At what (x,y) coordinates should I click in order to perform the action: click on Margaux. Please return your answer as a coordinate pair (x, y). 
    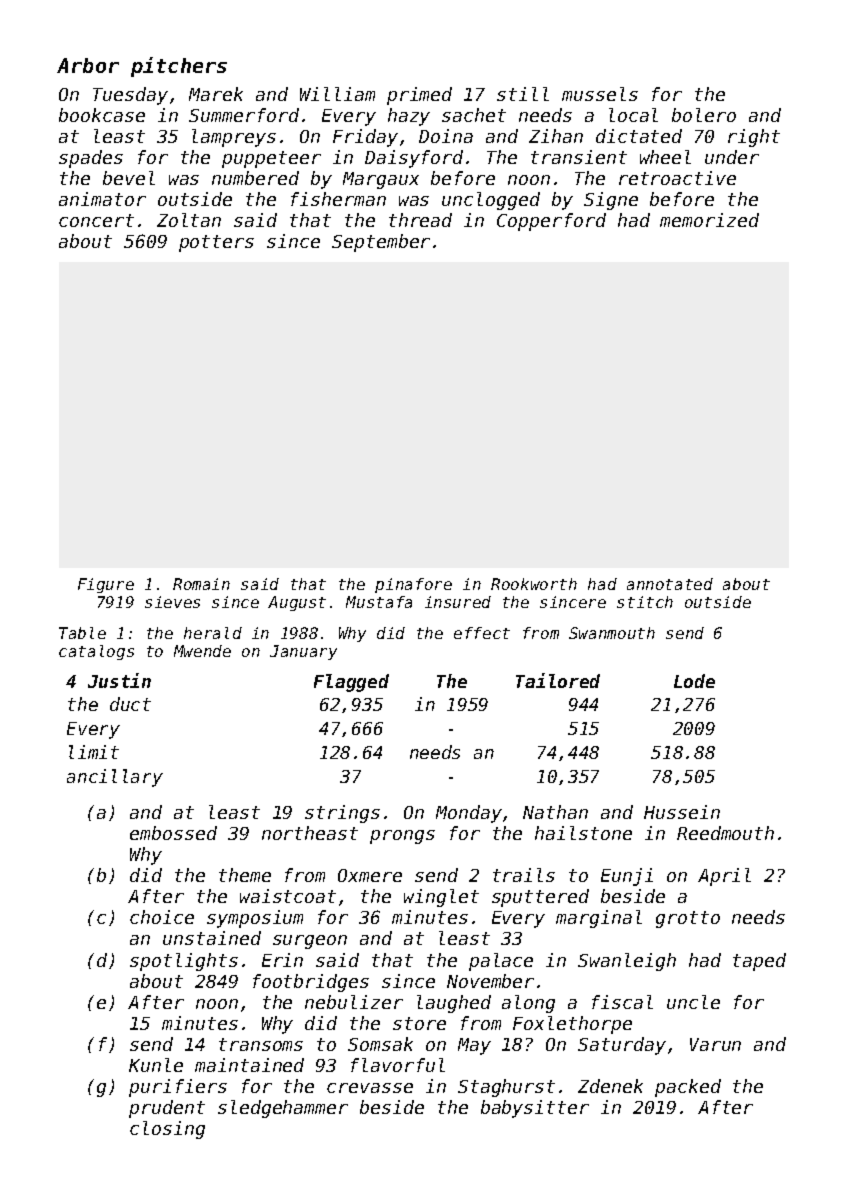
    Looking at the image, I should click on (381, 180).
